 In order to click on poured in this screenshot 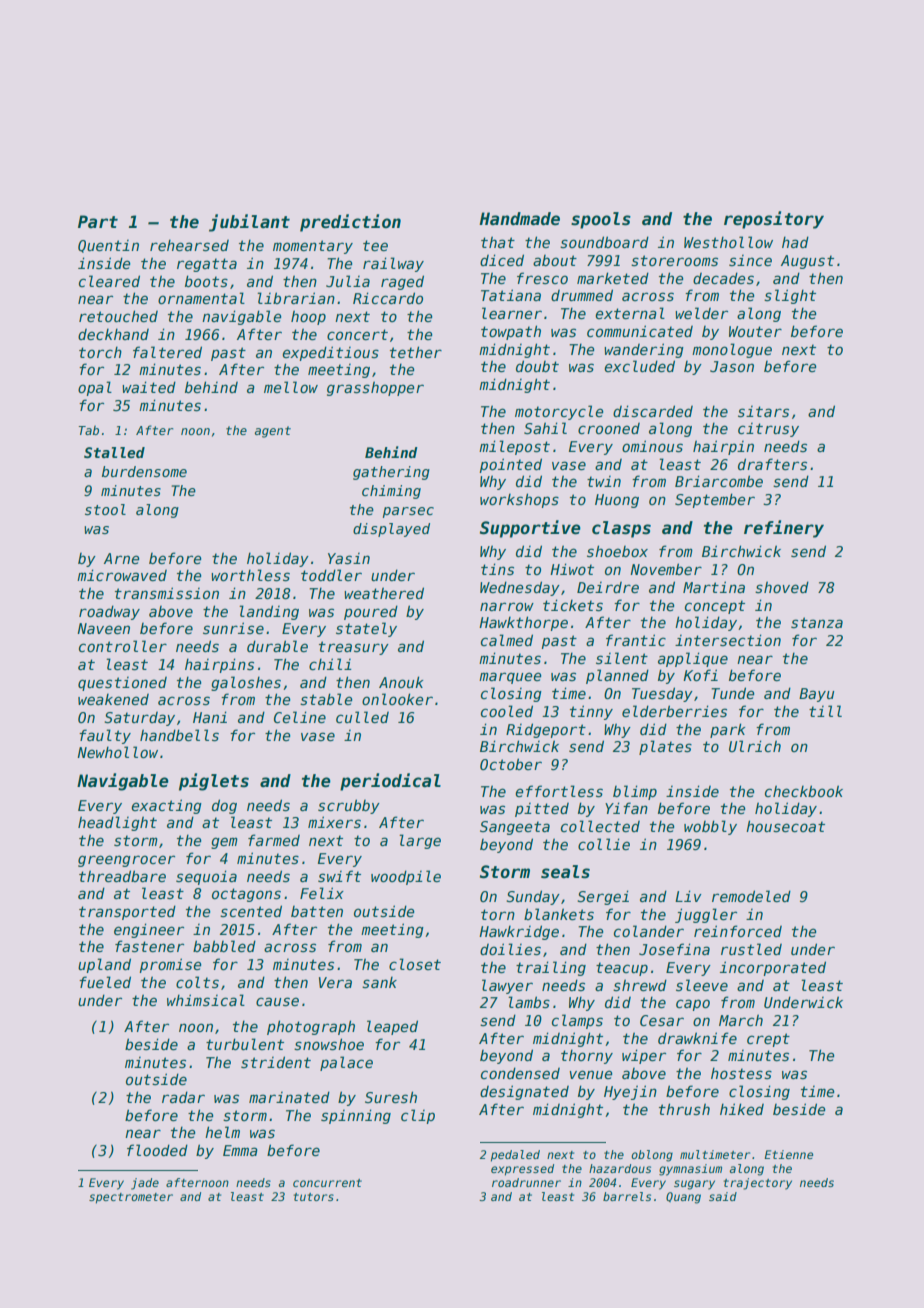, I will do `click(371, 612)`.
